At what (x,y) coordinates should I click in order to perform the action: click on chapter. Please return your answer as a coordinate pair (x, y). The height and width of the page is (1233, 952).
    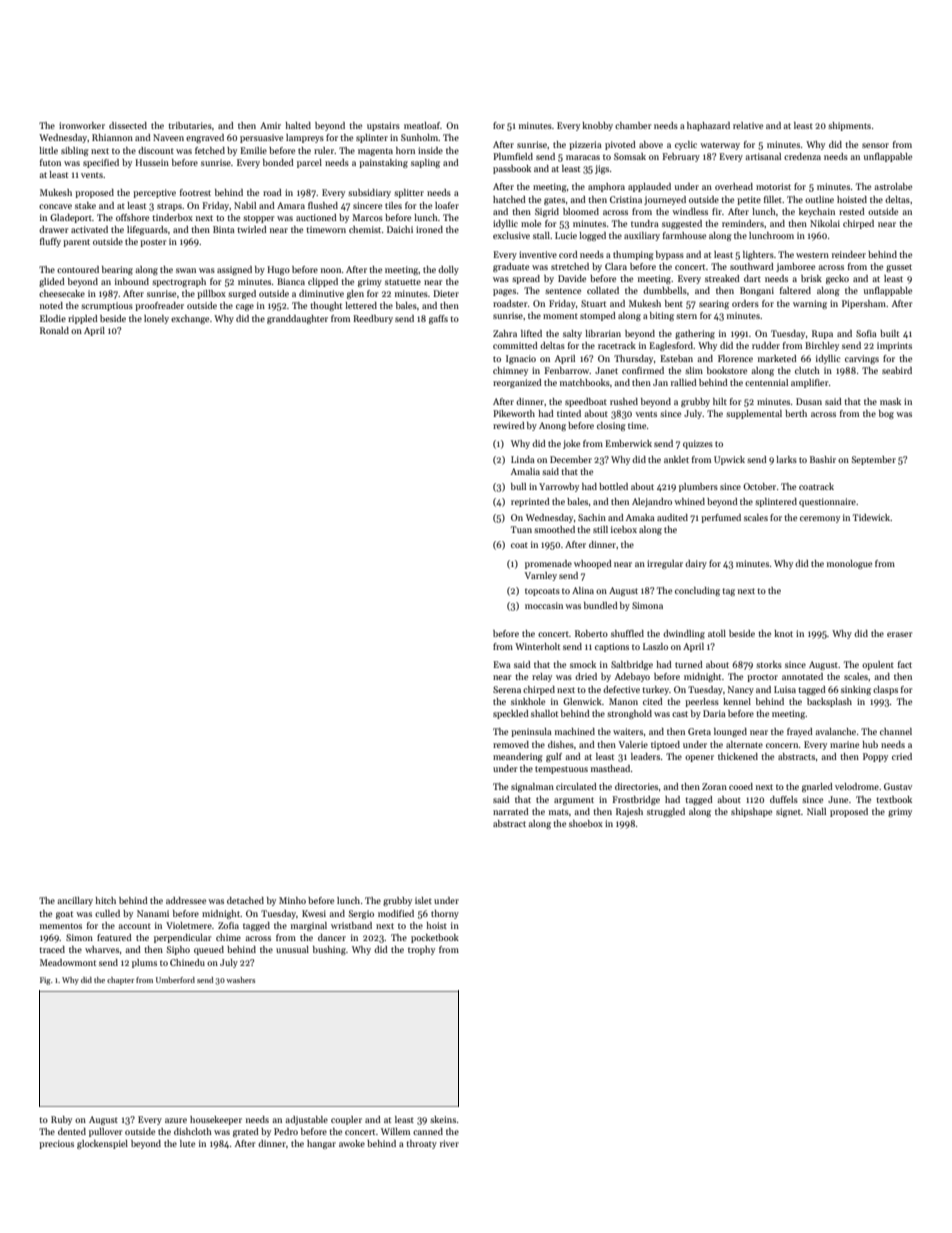
    Looking at the image, I should click on (120, 981).
